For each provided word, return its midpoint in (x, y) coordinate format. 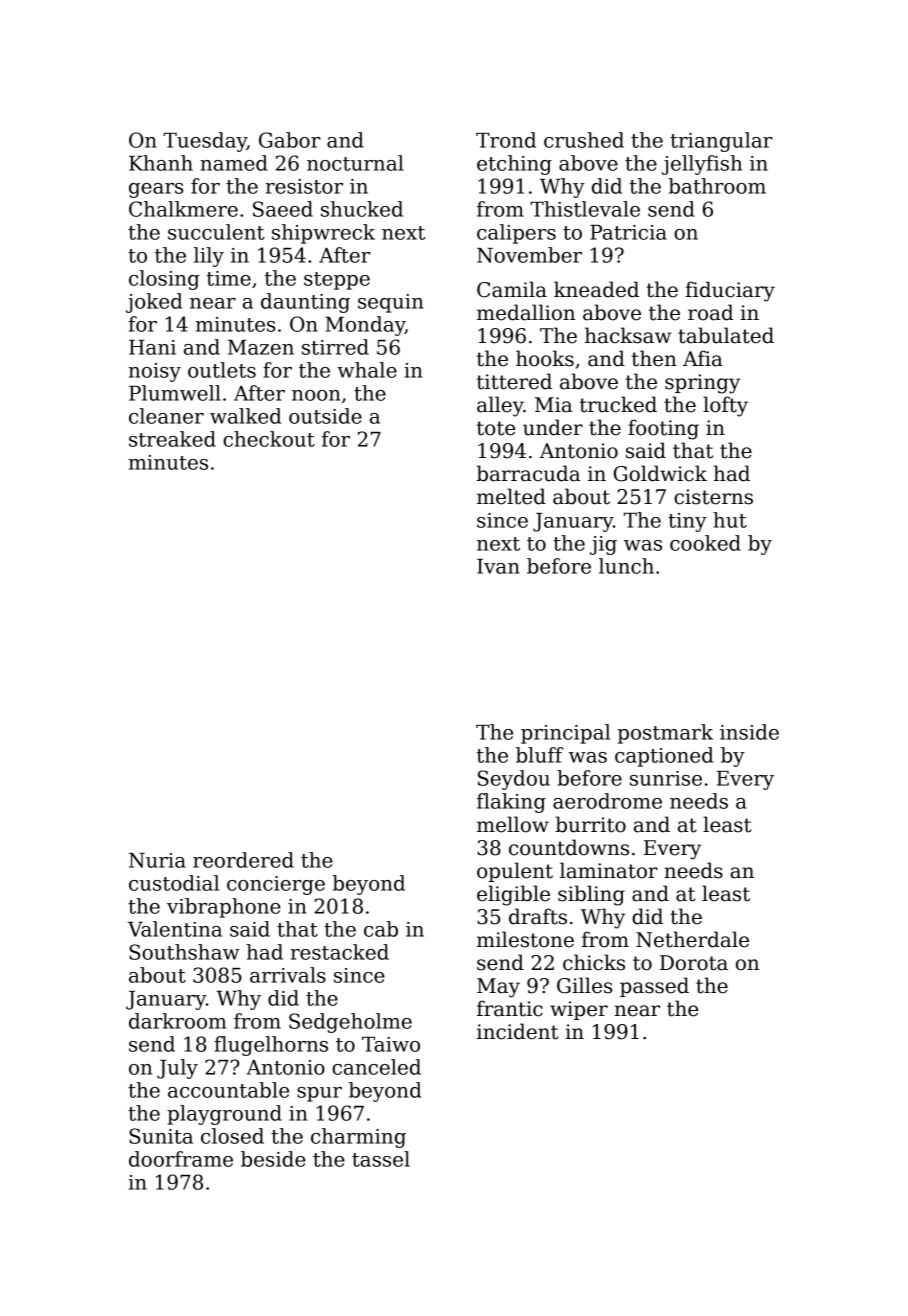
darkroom (177, 1021)
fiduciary (730, 291)
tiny (687, 522)
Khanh (161, 163)
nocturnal (355, 163)
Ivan (498, 566)
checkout (269, 439)
